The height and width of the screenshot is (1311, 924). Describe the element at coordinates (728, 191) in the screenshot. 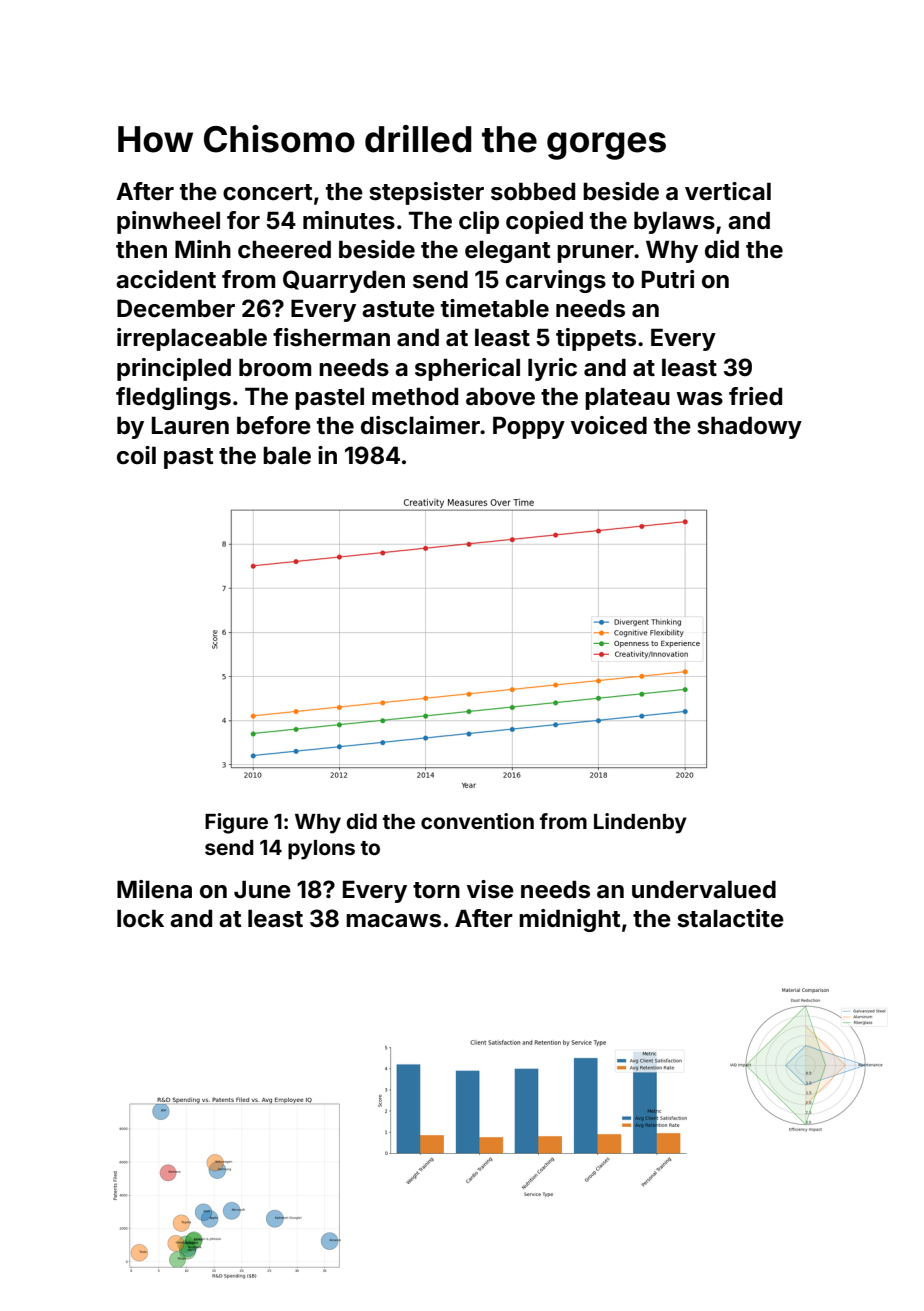

I see `vertical` at that location.
